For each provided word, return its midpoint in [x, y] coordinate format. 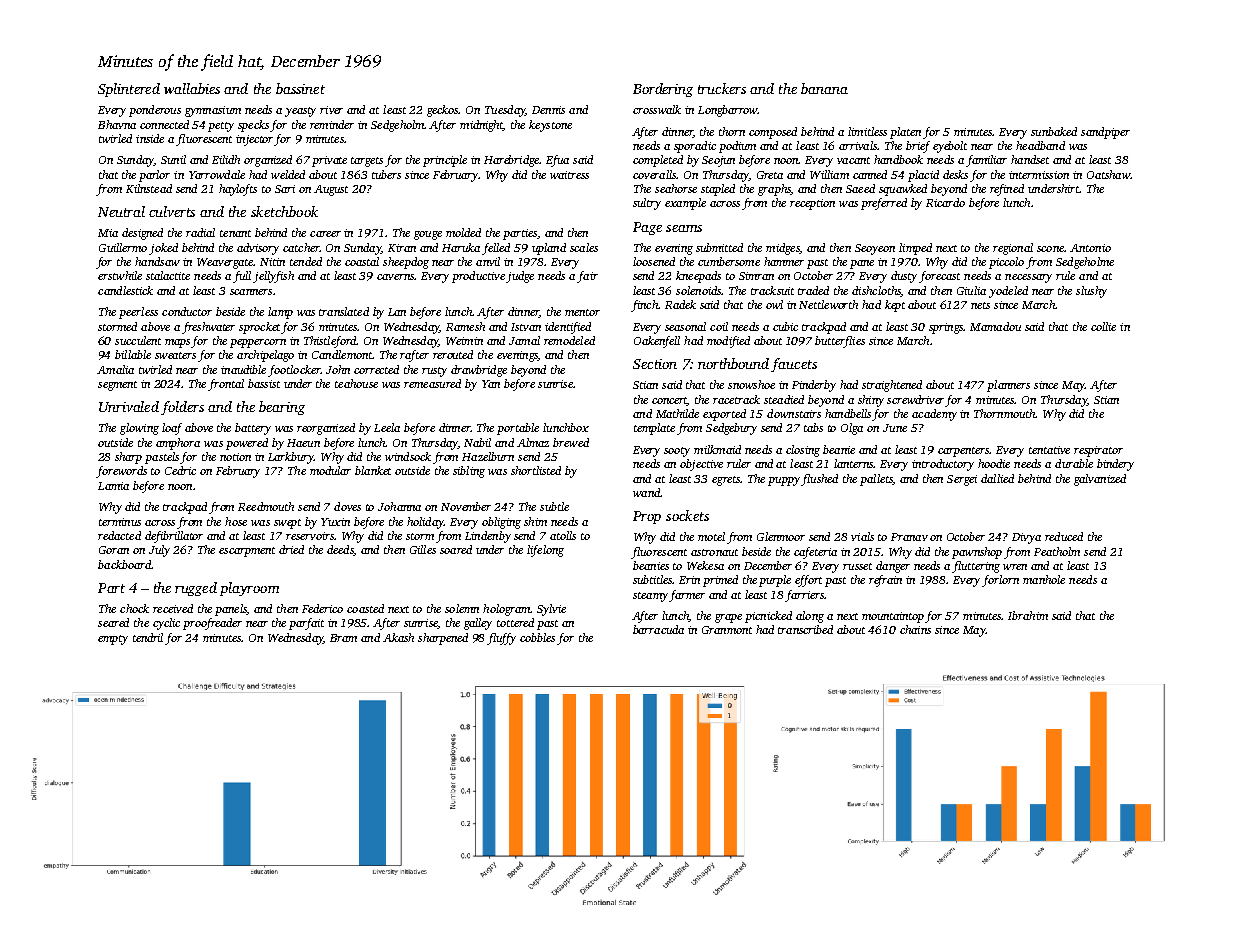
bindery [1115, 465]
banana [824, 88]
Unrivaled [129, 406]
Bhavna [117, 124]
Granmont [727, 630]
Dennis [548, 110]
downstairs [794, 413]
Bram [343, 638]
